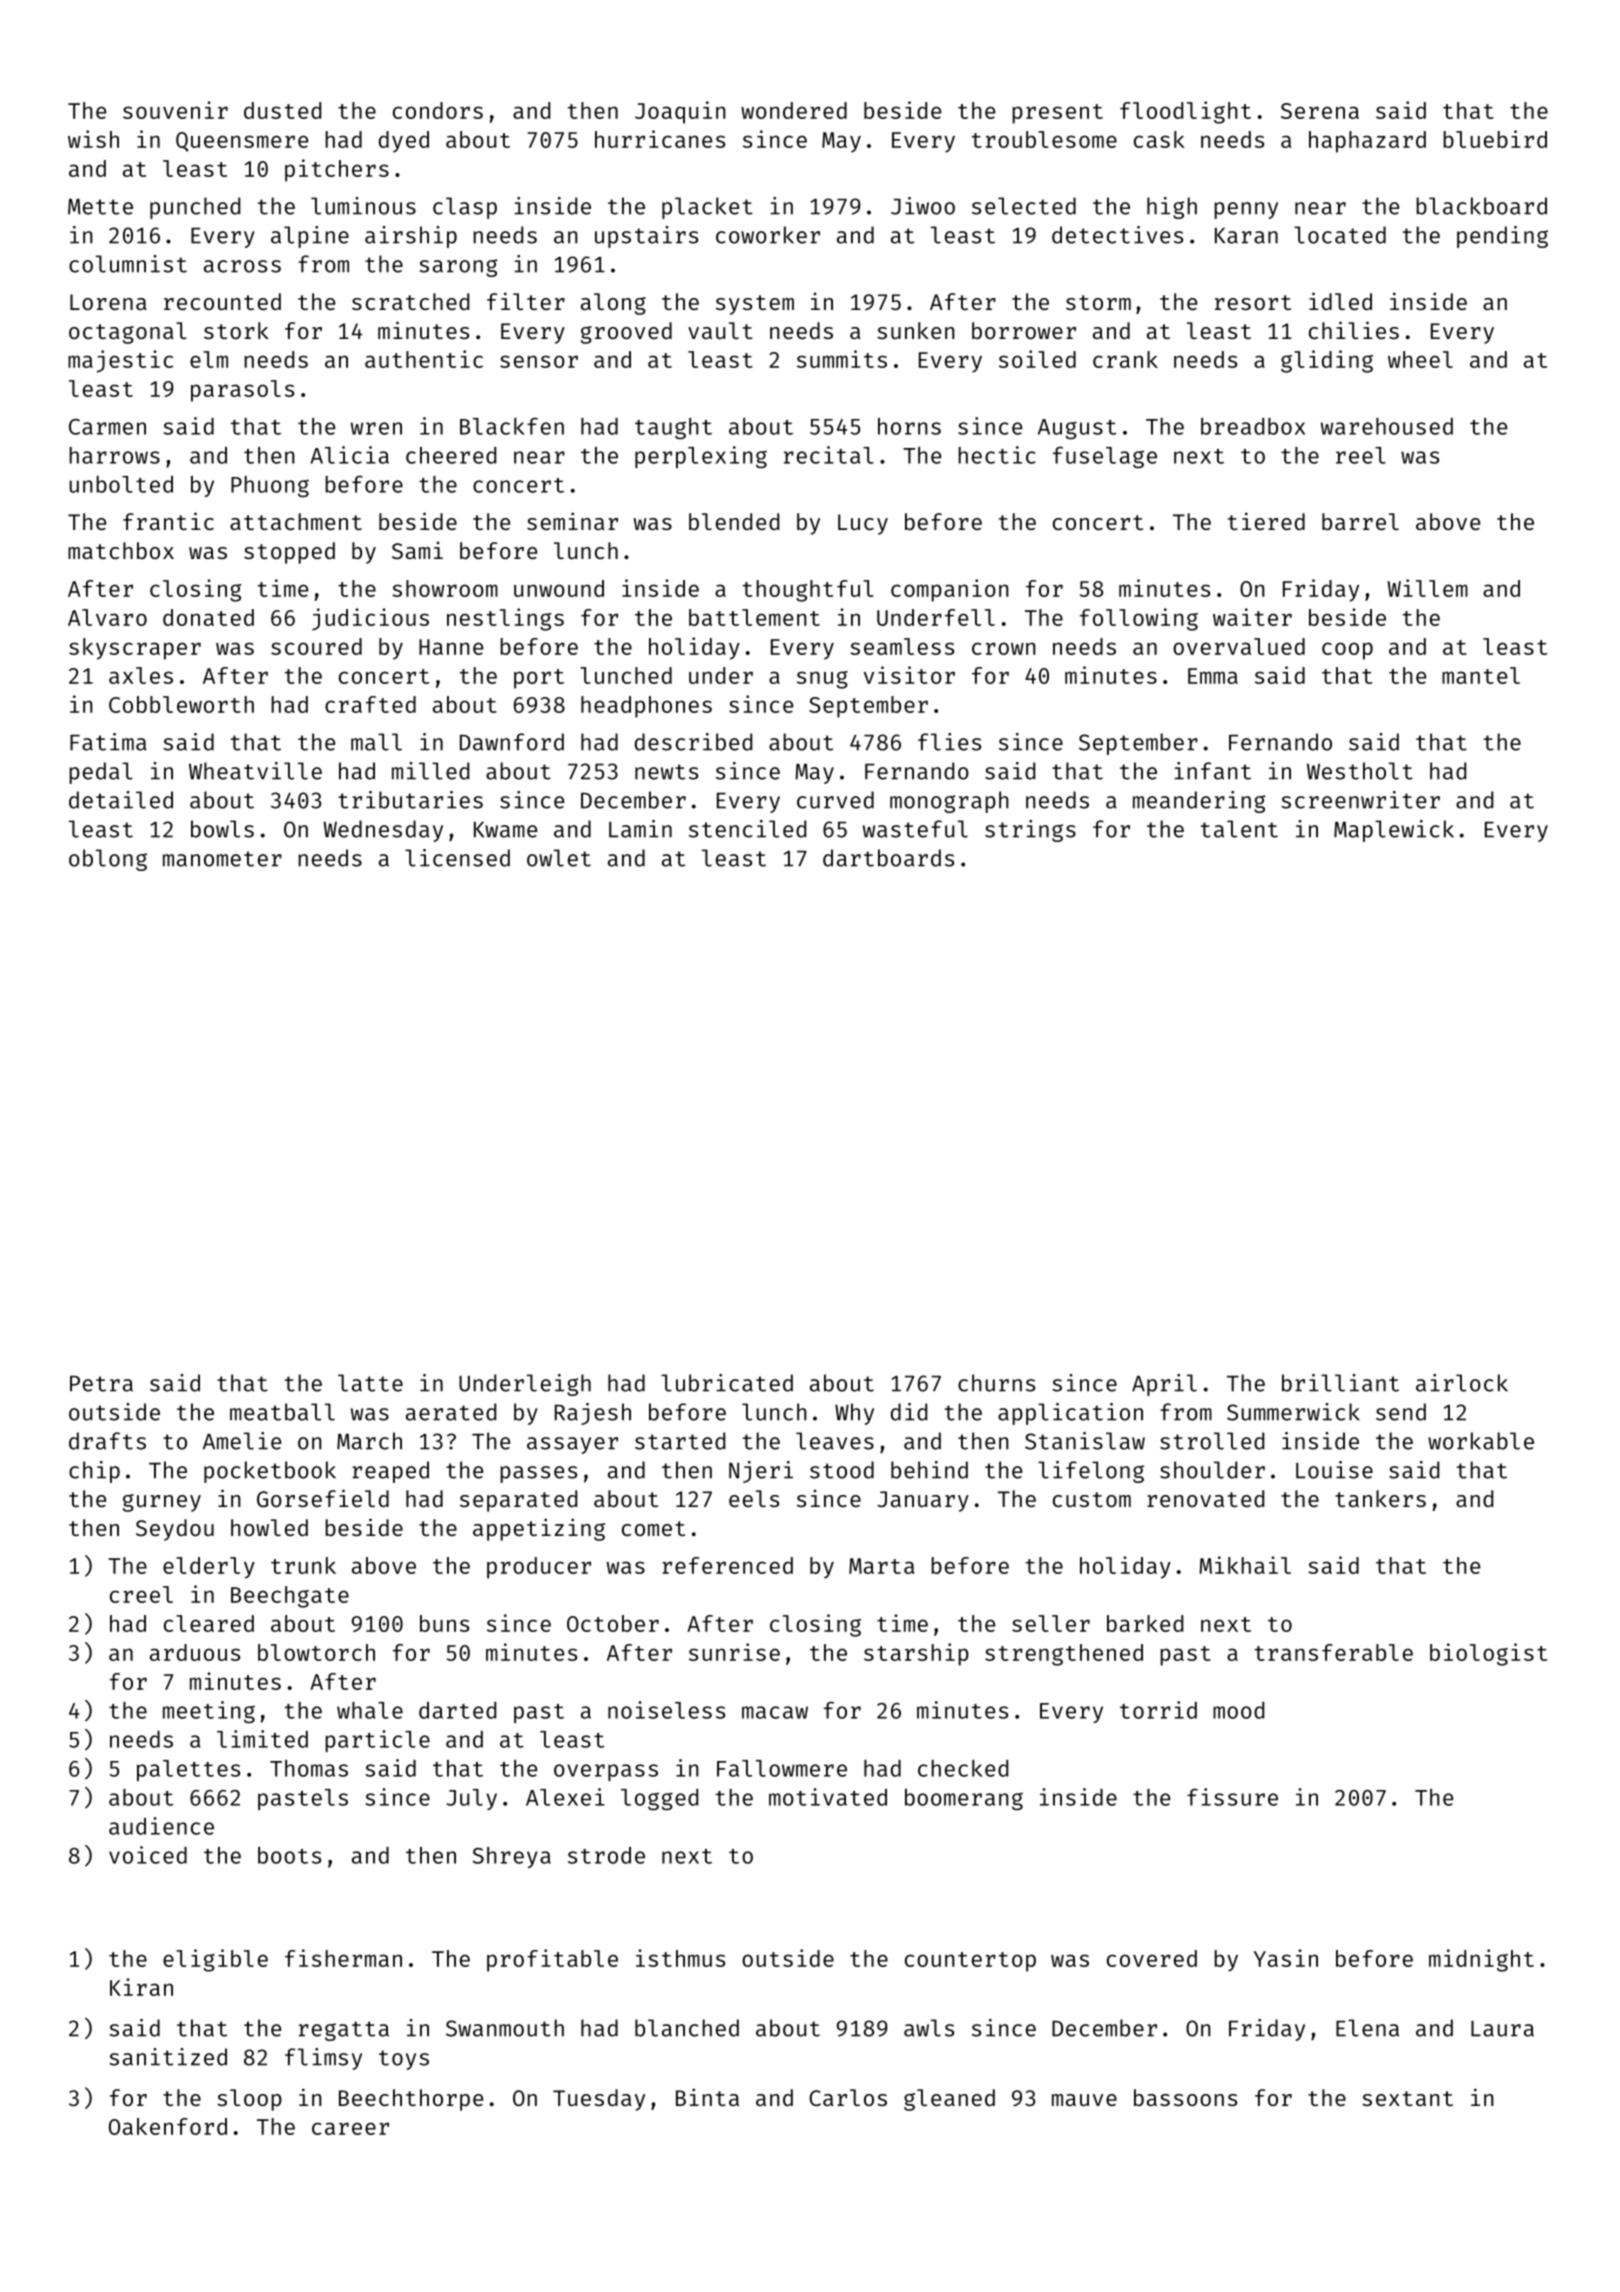 Image resolution: width=1620 pixels, height=2292 pixels. I want to click on wish, so click(93, 139).
